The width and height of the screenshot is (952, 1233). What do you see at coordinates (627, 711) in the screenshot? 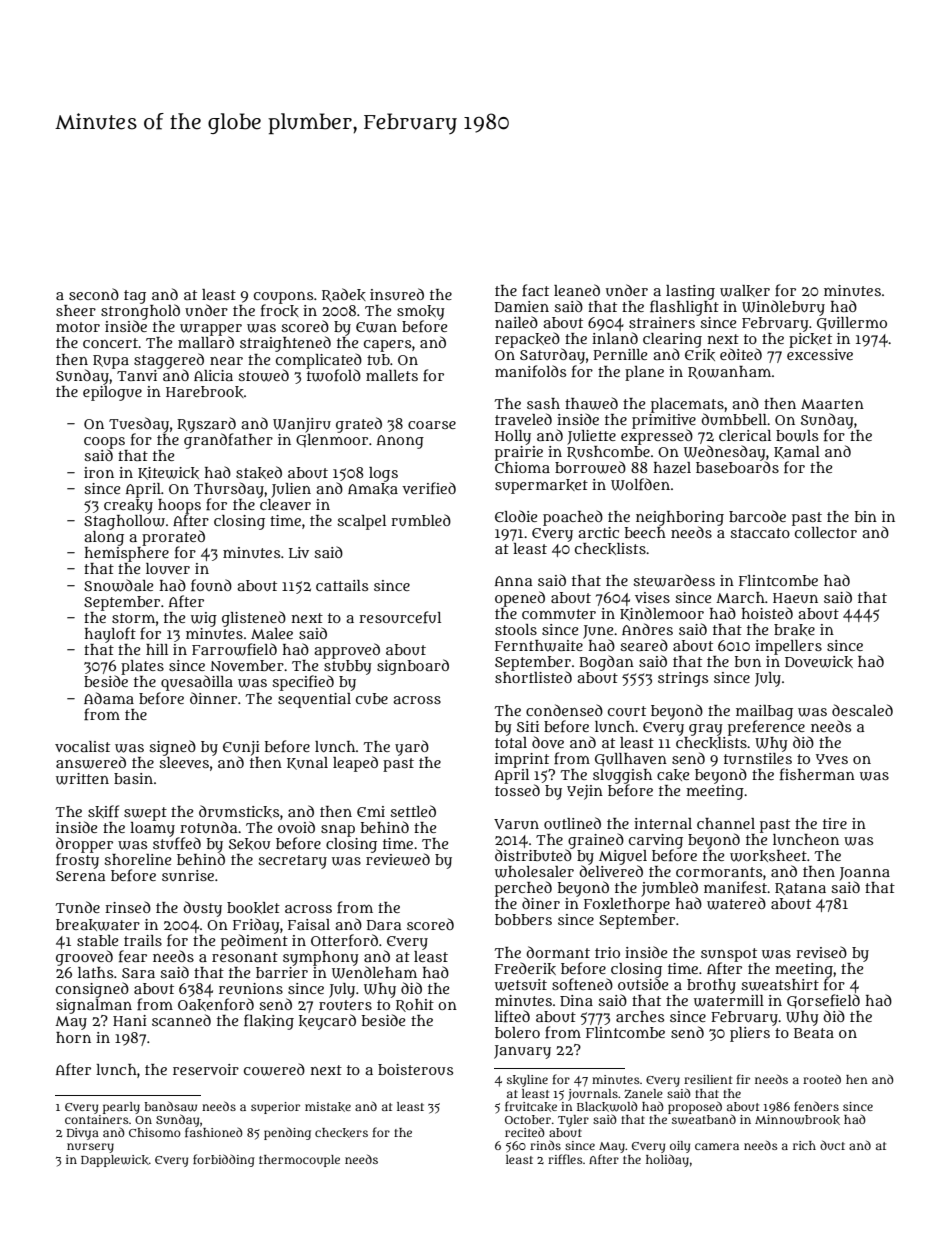
I see `court` at bounding box center [627, 711].
